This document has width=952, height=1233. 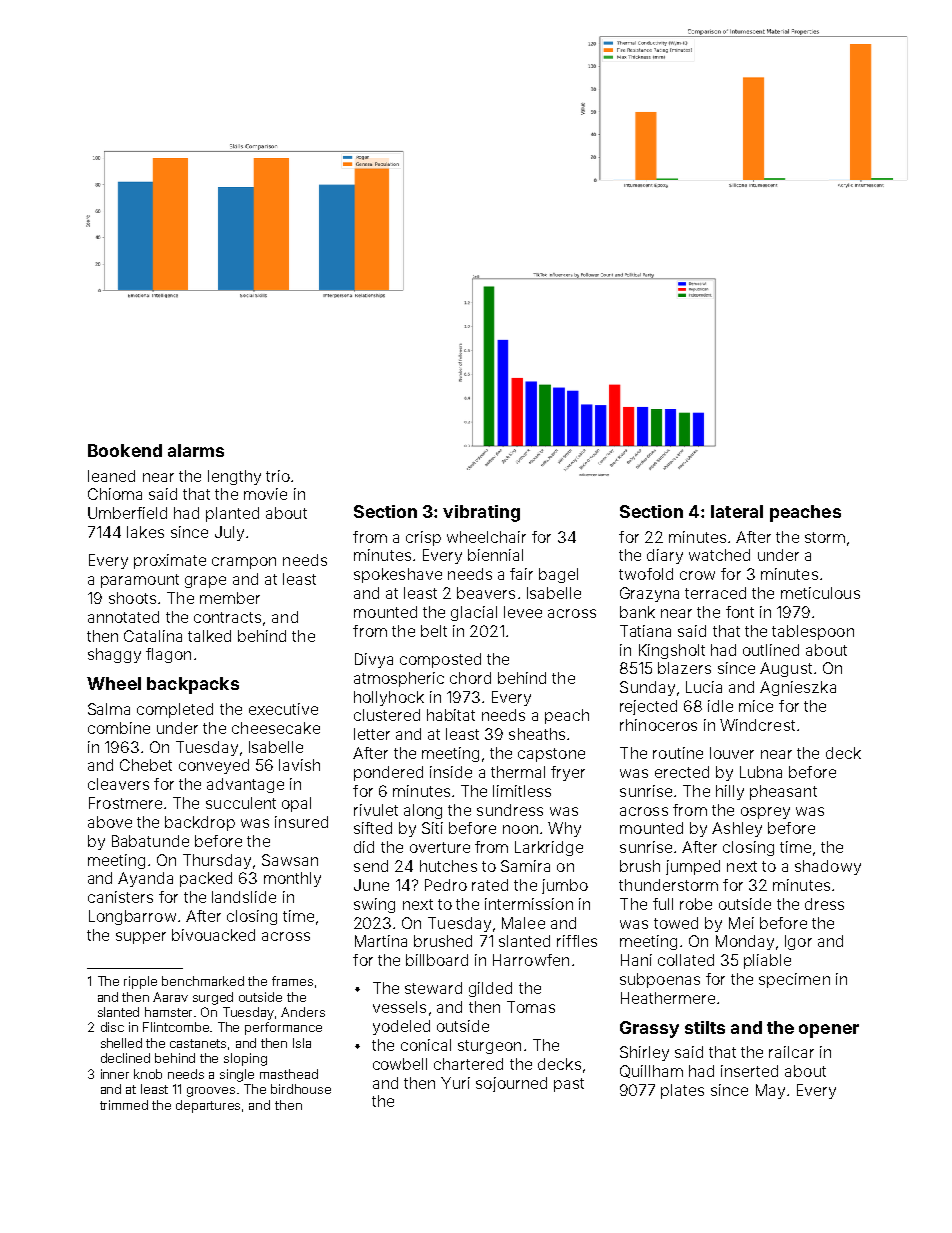 I want to click on plates, so click(x=682, y=1091).
